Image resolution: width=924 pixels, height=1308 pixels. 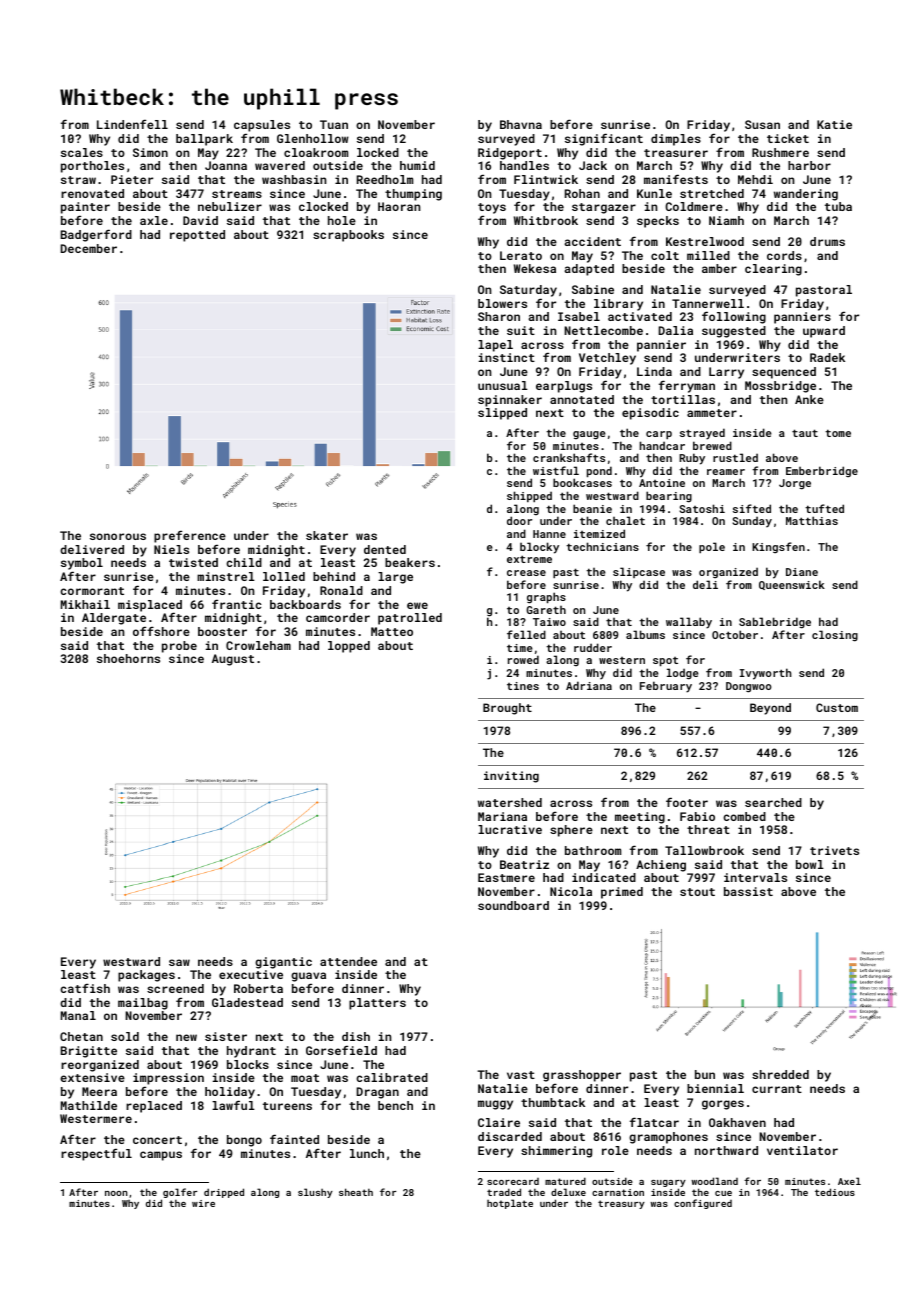 What do you see at coordinates (146, 976) in the page?
I see `packages` at bounding box center [146, 976].
